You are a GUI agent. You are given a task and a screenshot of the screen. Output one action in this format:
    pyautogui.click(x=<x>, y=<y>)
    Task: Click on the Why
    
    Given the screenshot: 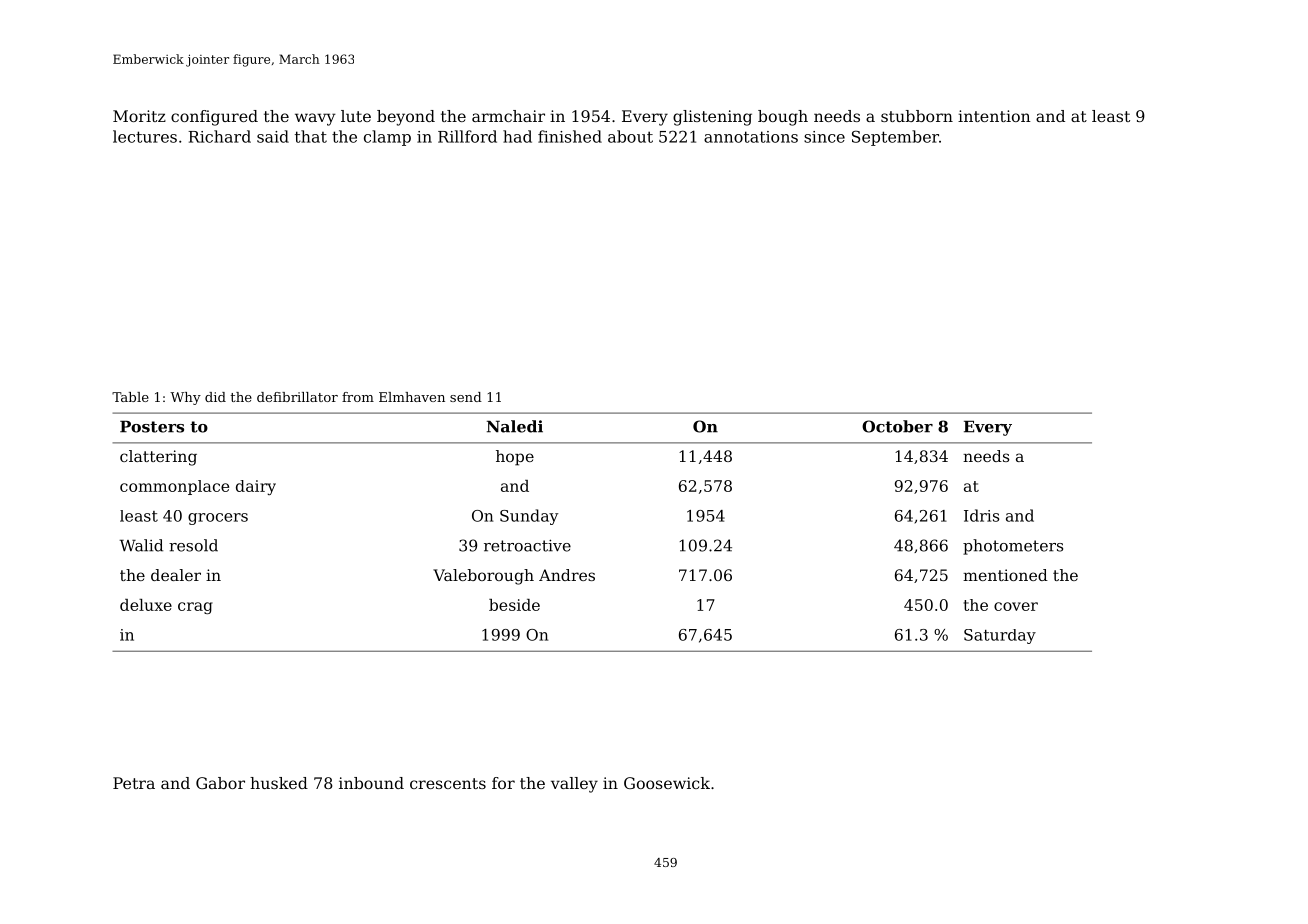 What is the action you would take?
    pyautogui.click(x=185, y=398)
